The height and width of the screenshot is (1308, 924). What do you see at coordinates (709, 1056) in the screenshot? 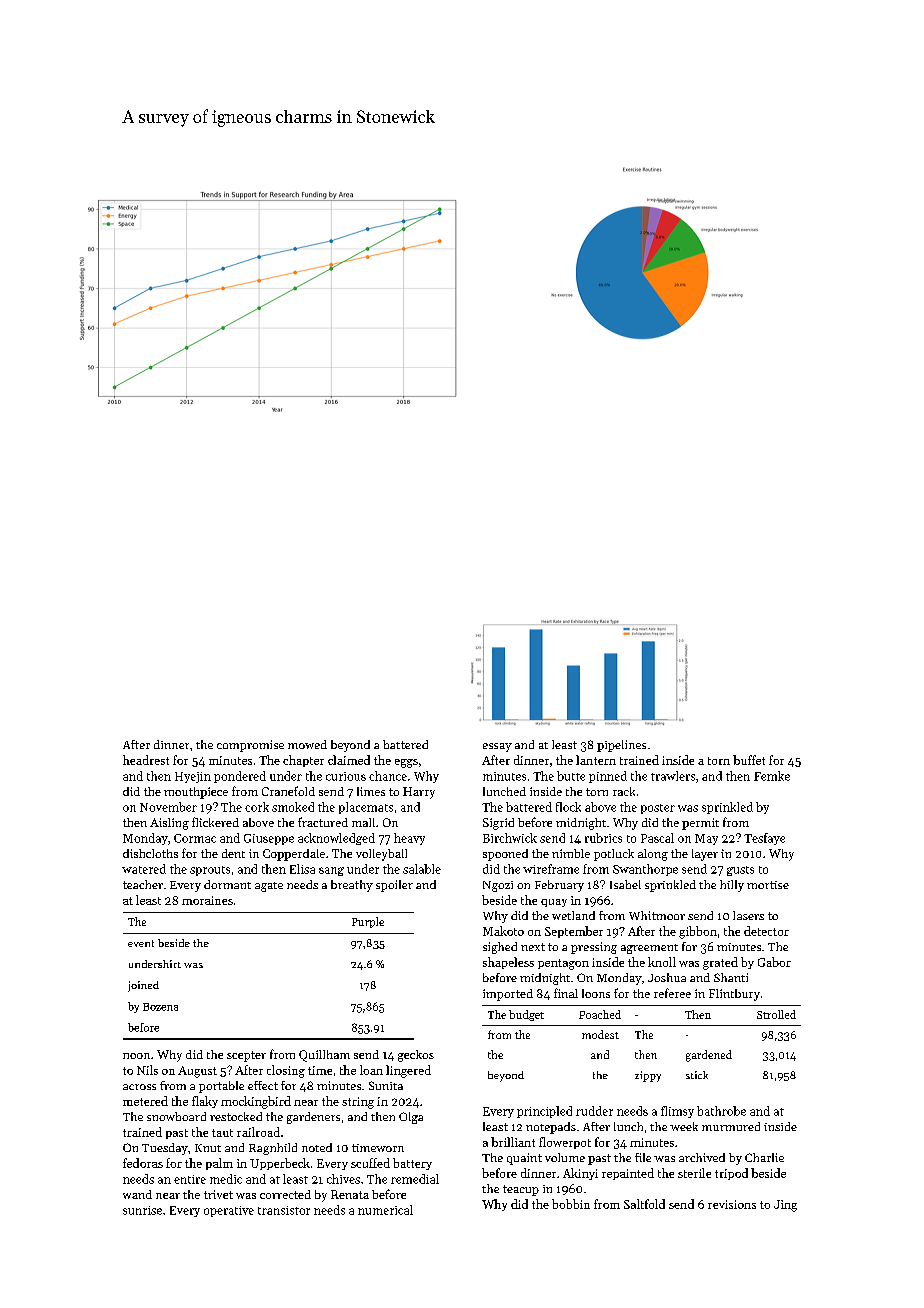
I see `gardened` at bounding box center [709, 1056].
